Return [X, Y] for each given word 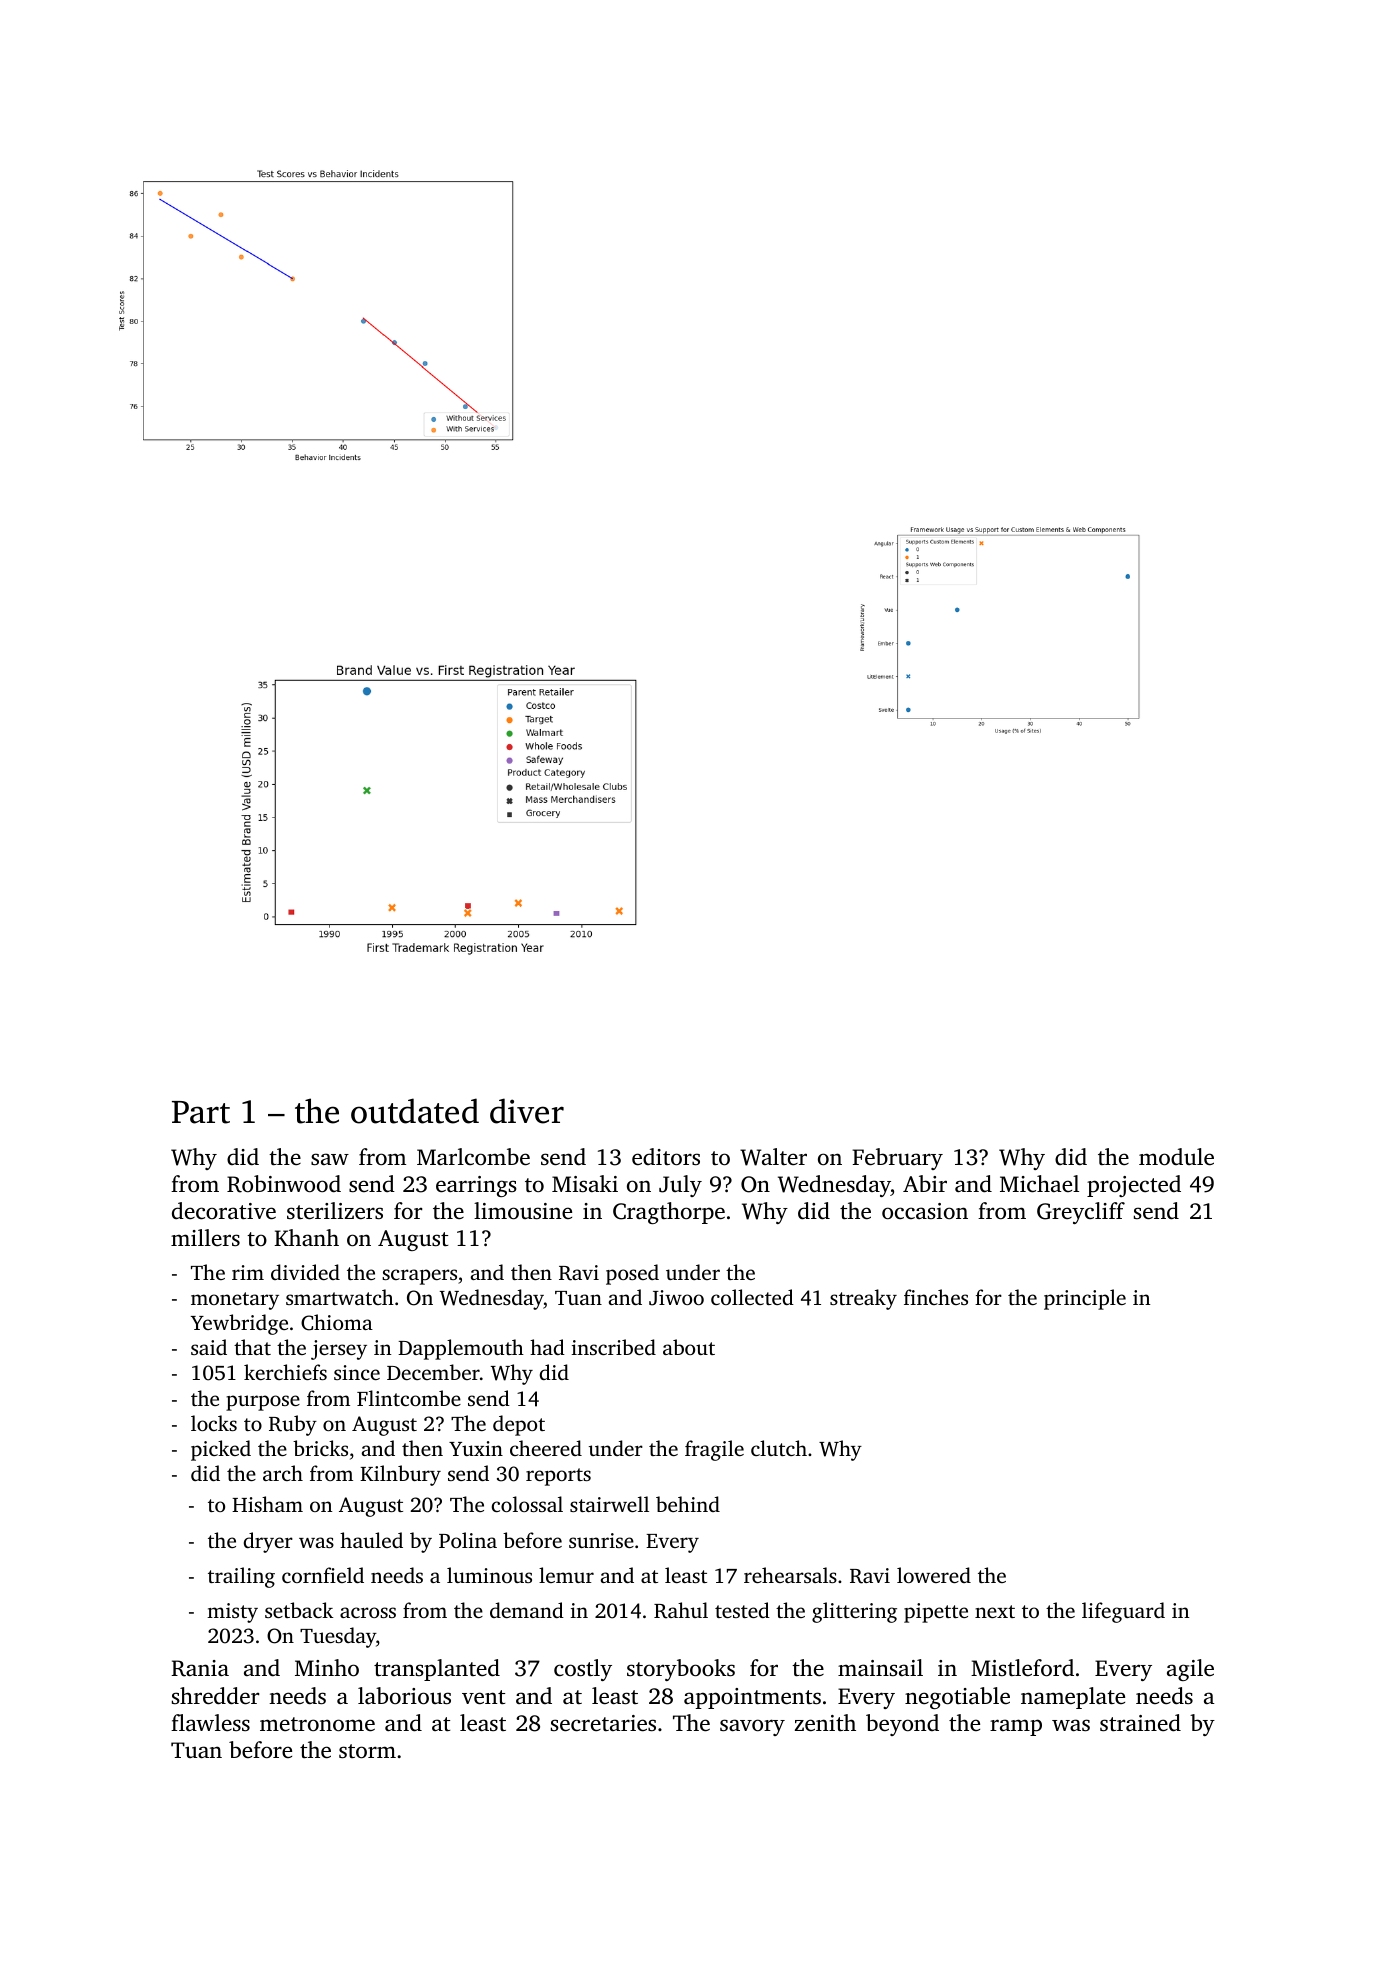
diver [527, 1111]
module [1176, 1157]
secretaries [603, 1723]
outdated [415, 1111]
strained [1140, 1723]
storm [367, 1751]
